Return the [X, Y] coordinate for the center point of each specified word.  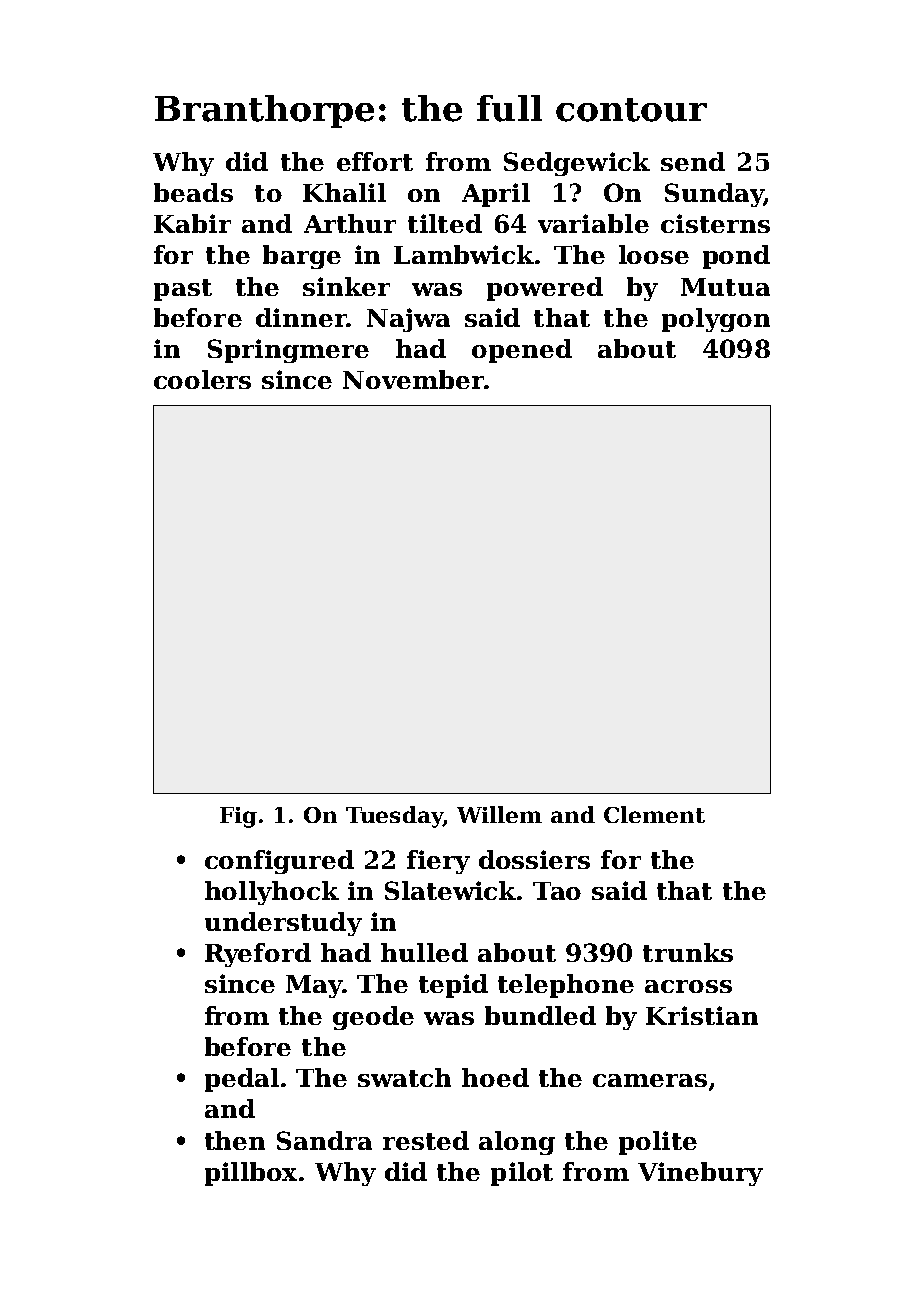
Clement [654, 814]
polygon [716, 320]
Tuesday [394, 817]
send [693, 161]
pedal [242, 1080]
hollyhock [272, 893]
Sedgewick [577, 164]
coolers [202, 379]
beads [193, 192]
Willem [499, 814]
